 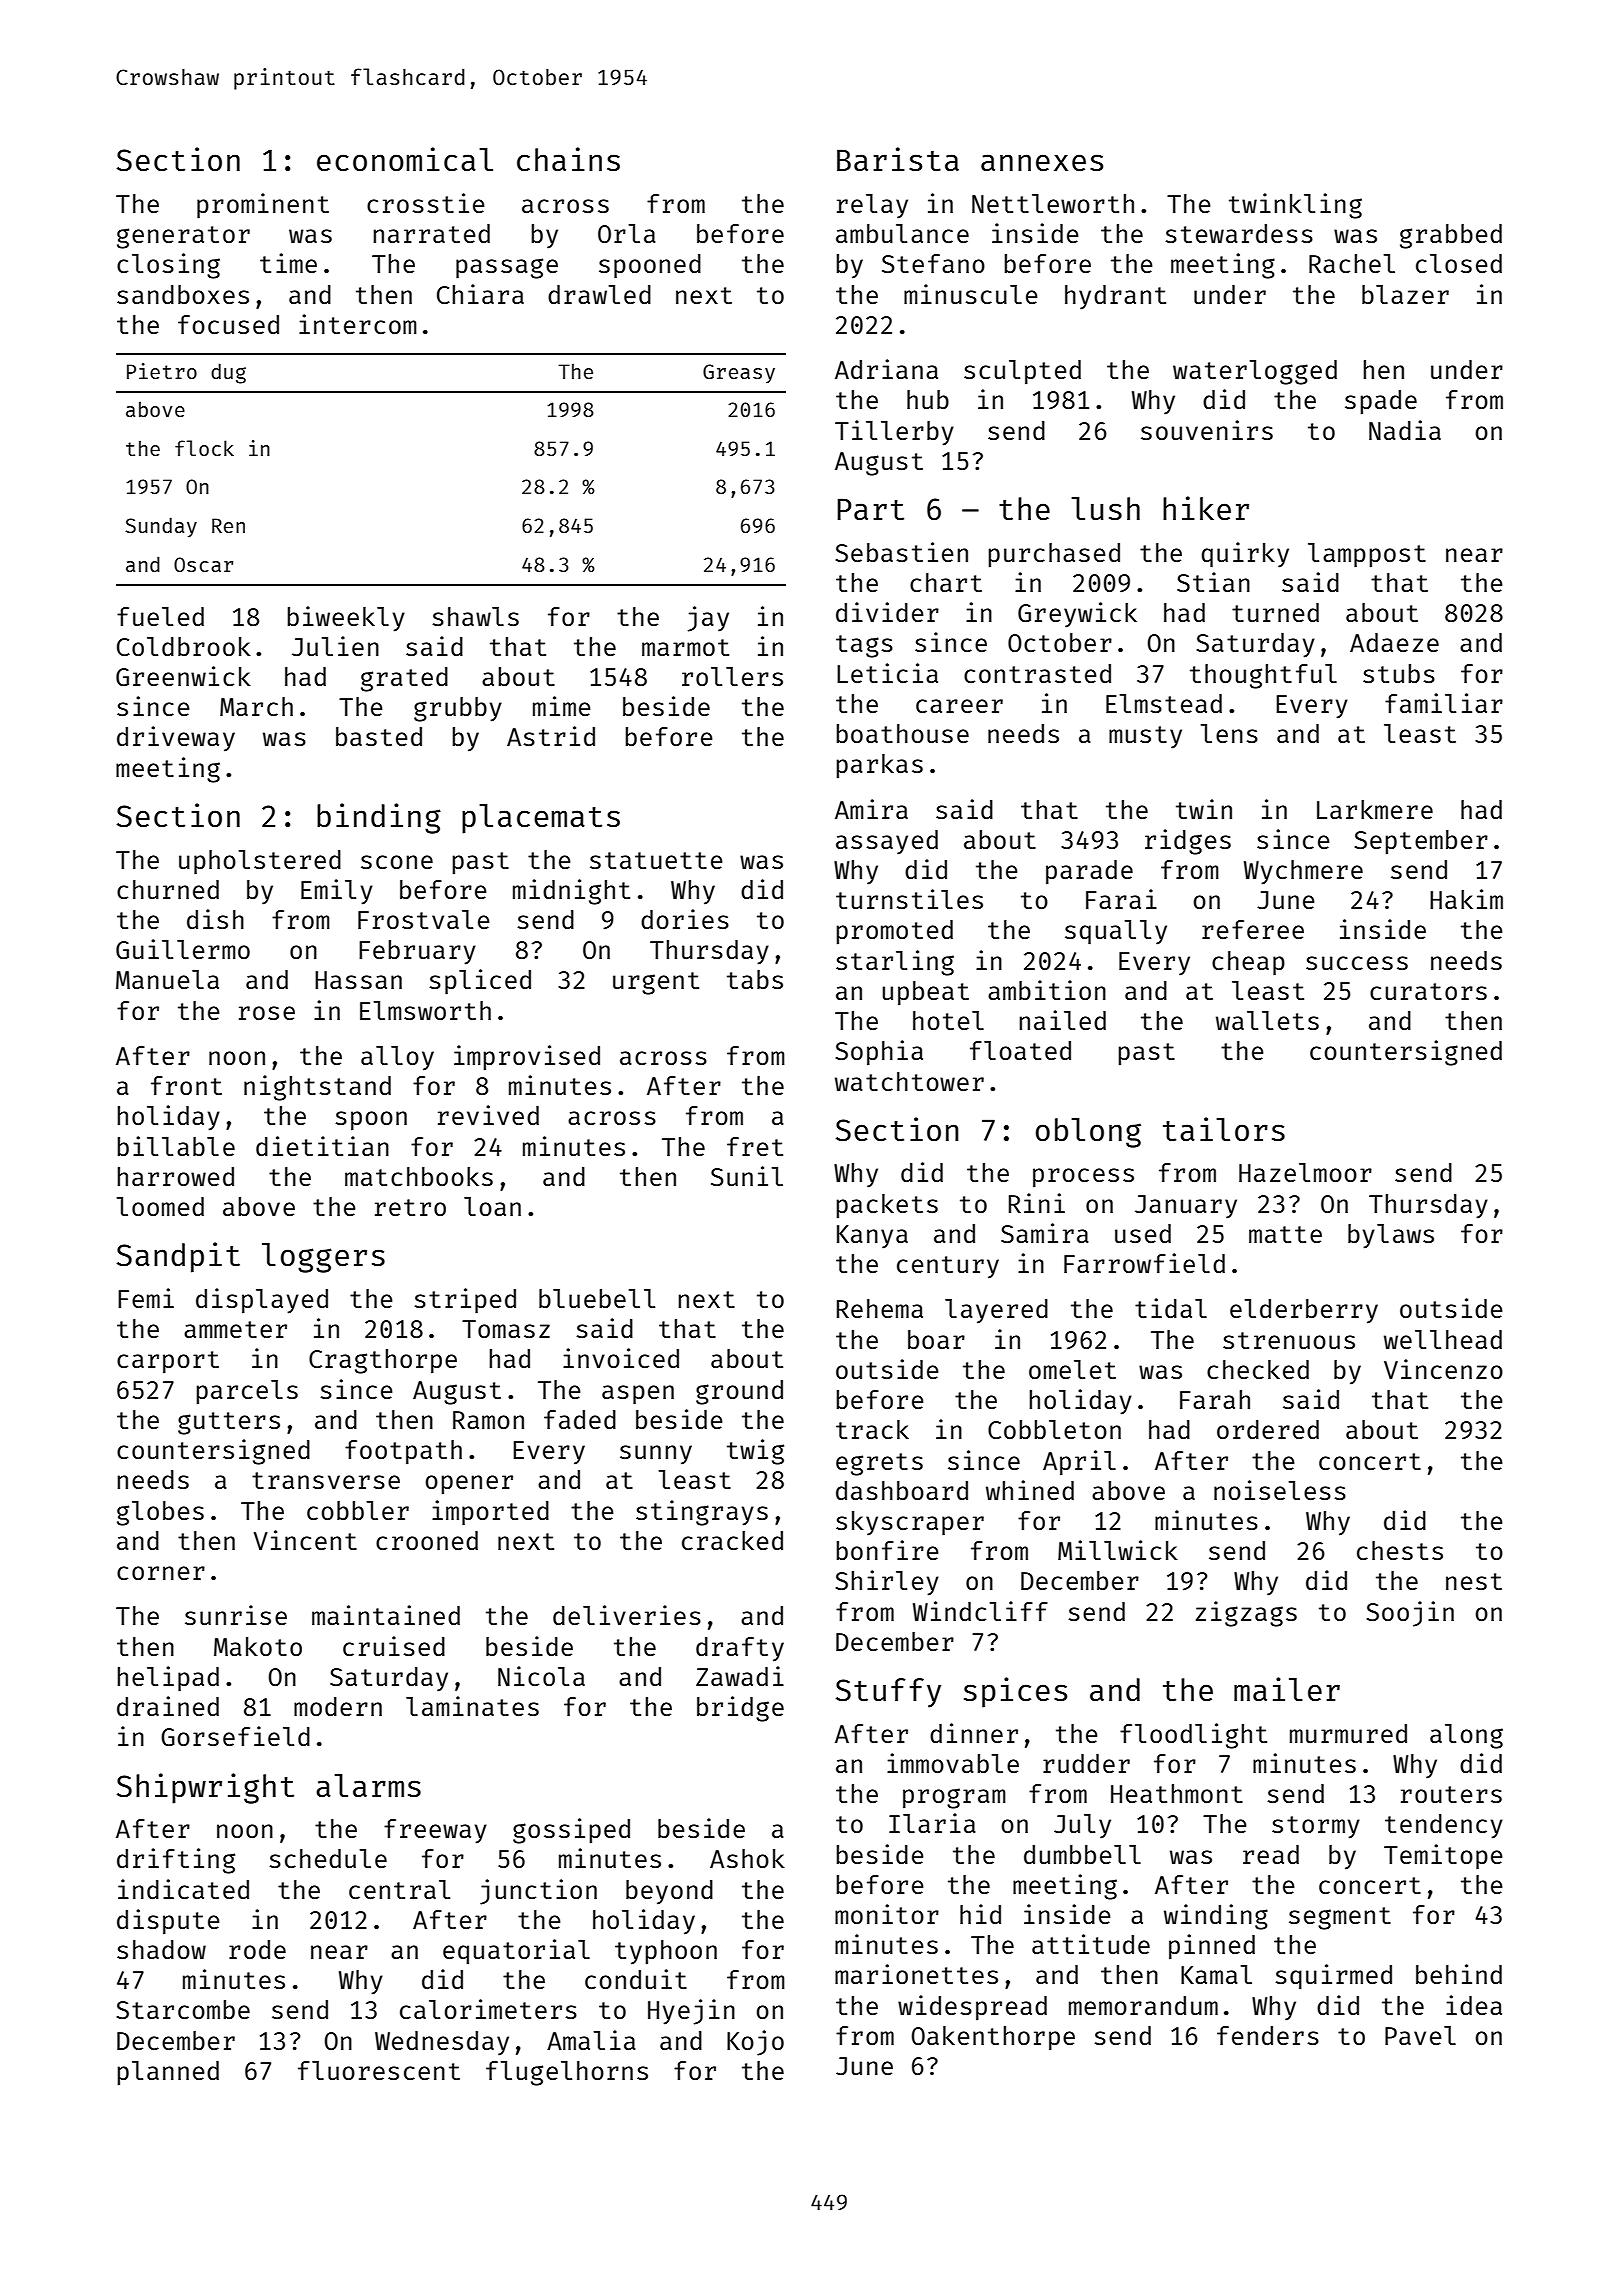 What do you see at coordinates (1246, 1614) in the screenshot?
I see `zigzags` at bounding box center [1246, 1614].
